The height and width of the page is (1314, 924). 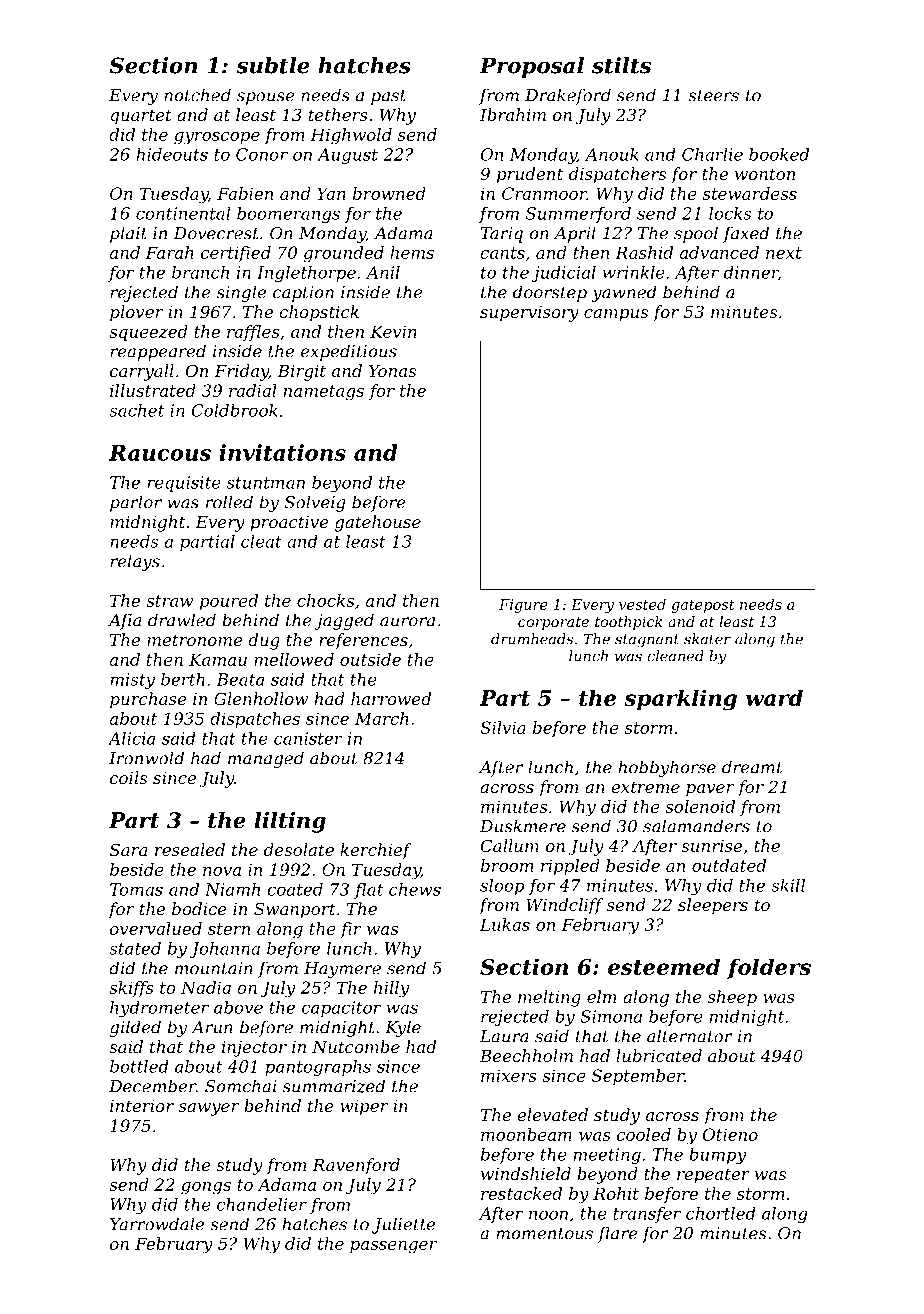 I want to click on campus, so click(x=616, y=315).
